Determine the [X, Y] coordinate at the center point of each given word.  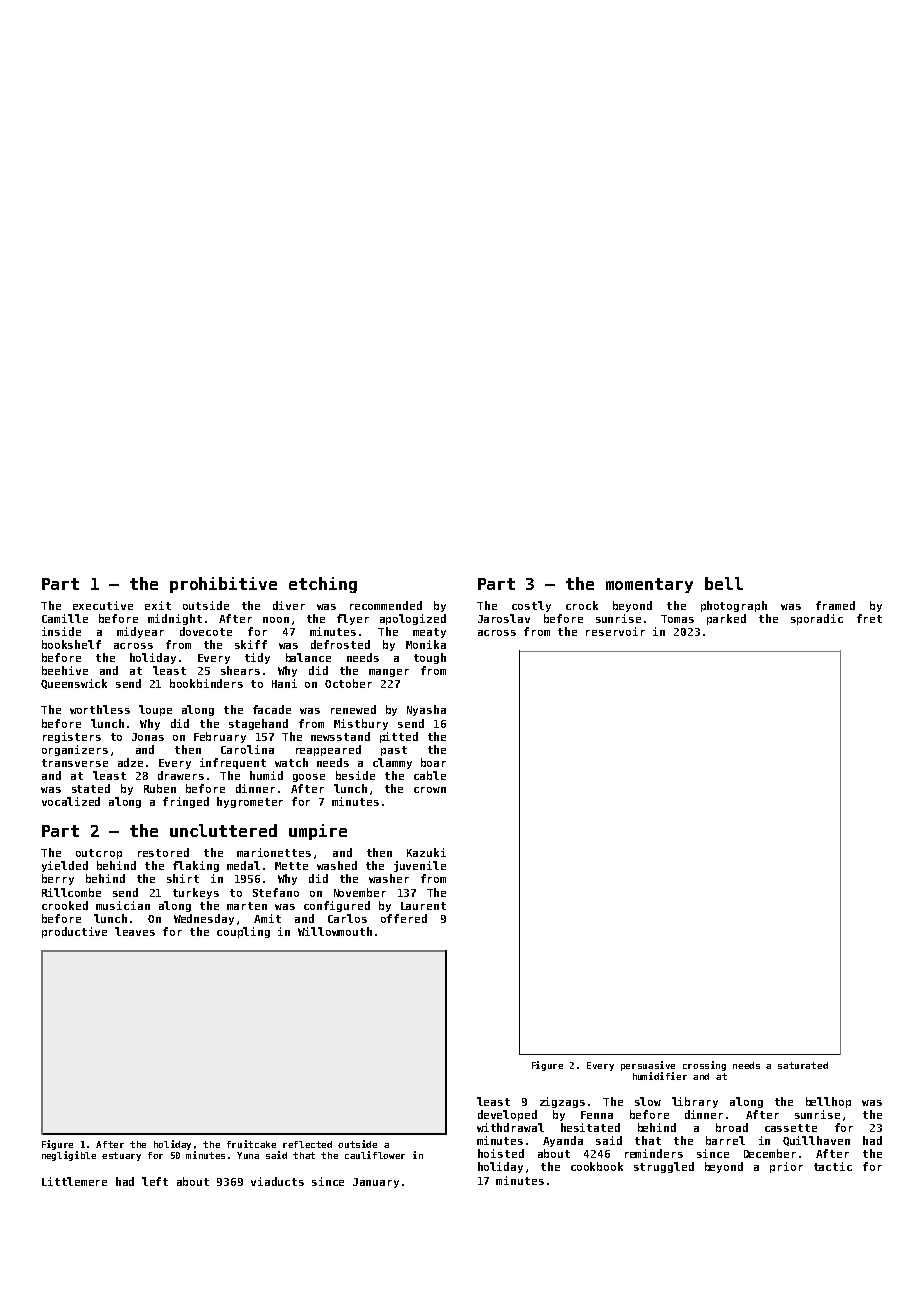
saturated [803, 1065]
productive [74, 932]
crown [430, 790]
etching [323, 585]
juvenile [420, 866]
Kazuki [426, 852]
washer [389, 878]
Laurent [423, 906]
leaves [135, 931]
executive [103, 605]
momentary [649, 585]
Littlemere [74, 1181]
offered [404, 918]
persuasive [648, 1066]
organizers [75, 750]
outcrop [99, 854]
